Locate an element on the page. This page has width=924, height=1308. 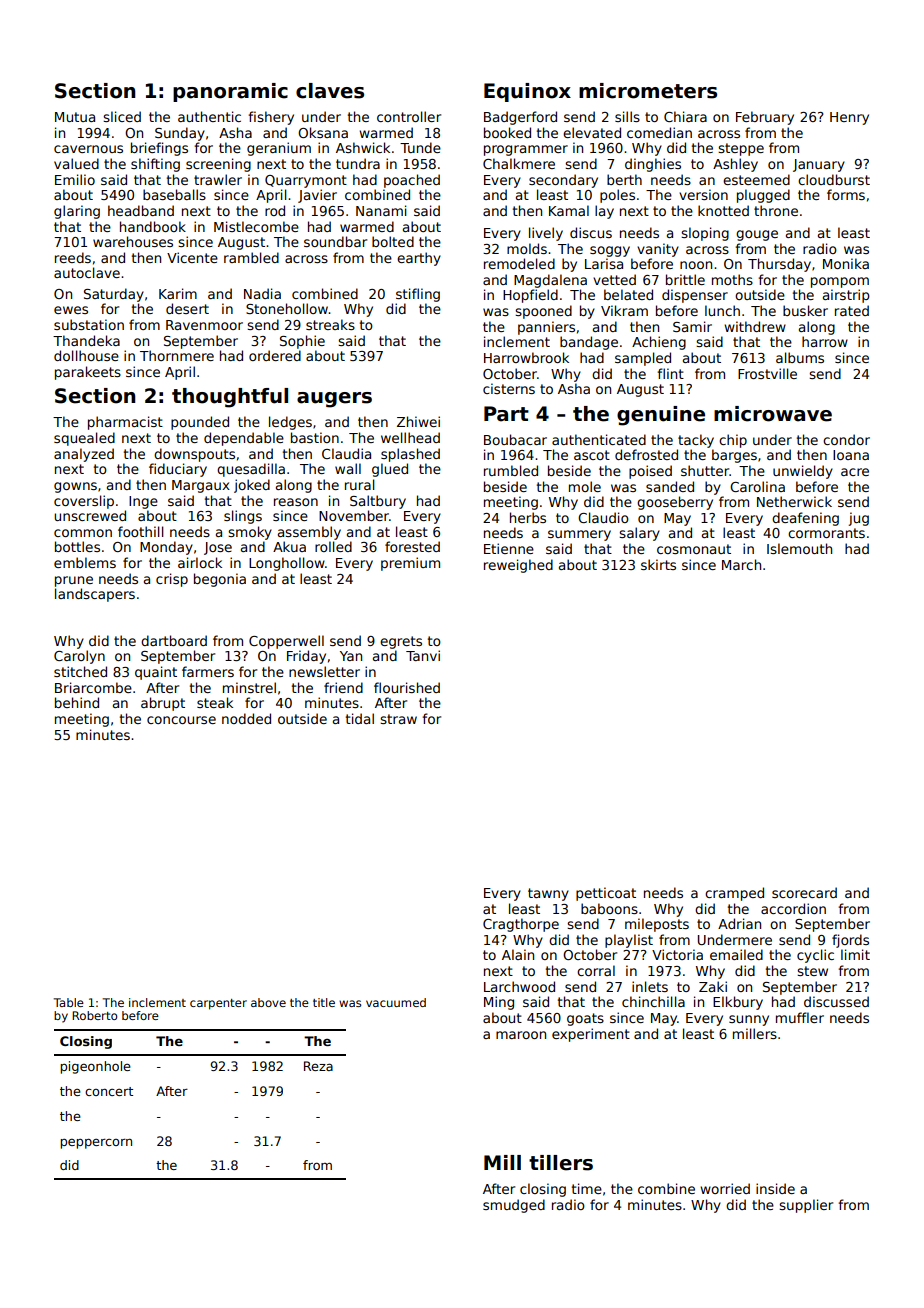
panoramic is located at coordinates (230, 92).
